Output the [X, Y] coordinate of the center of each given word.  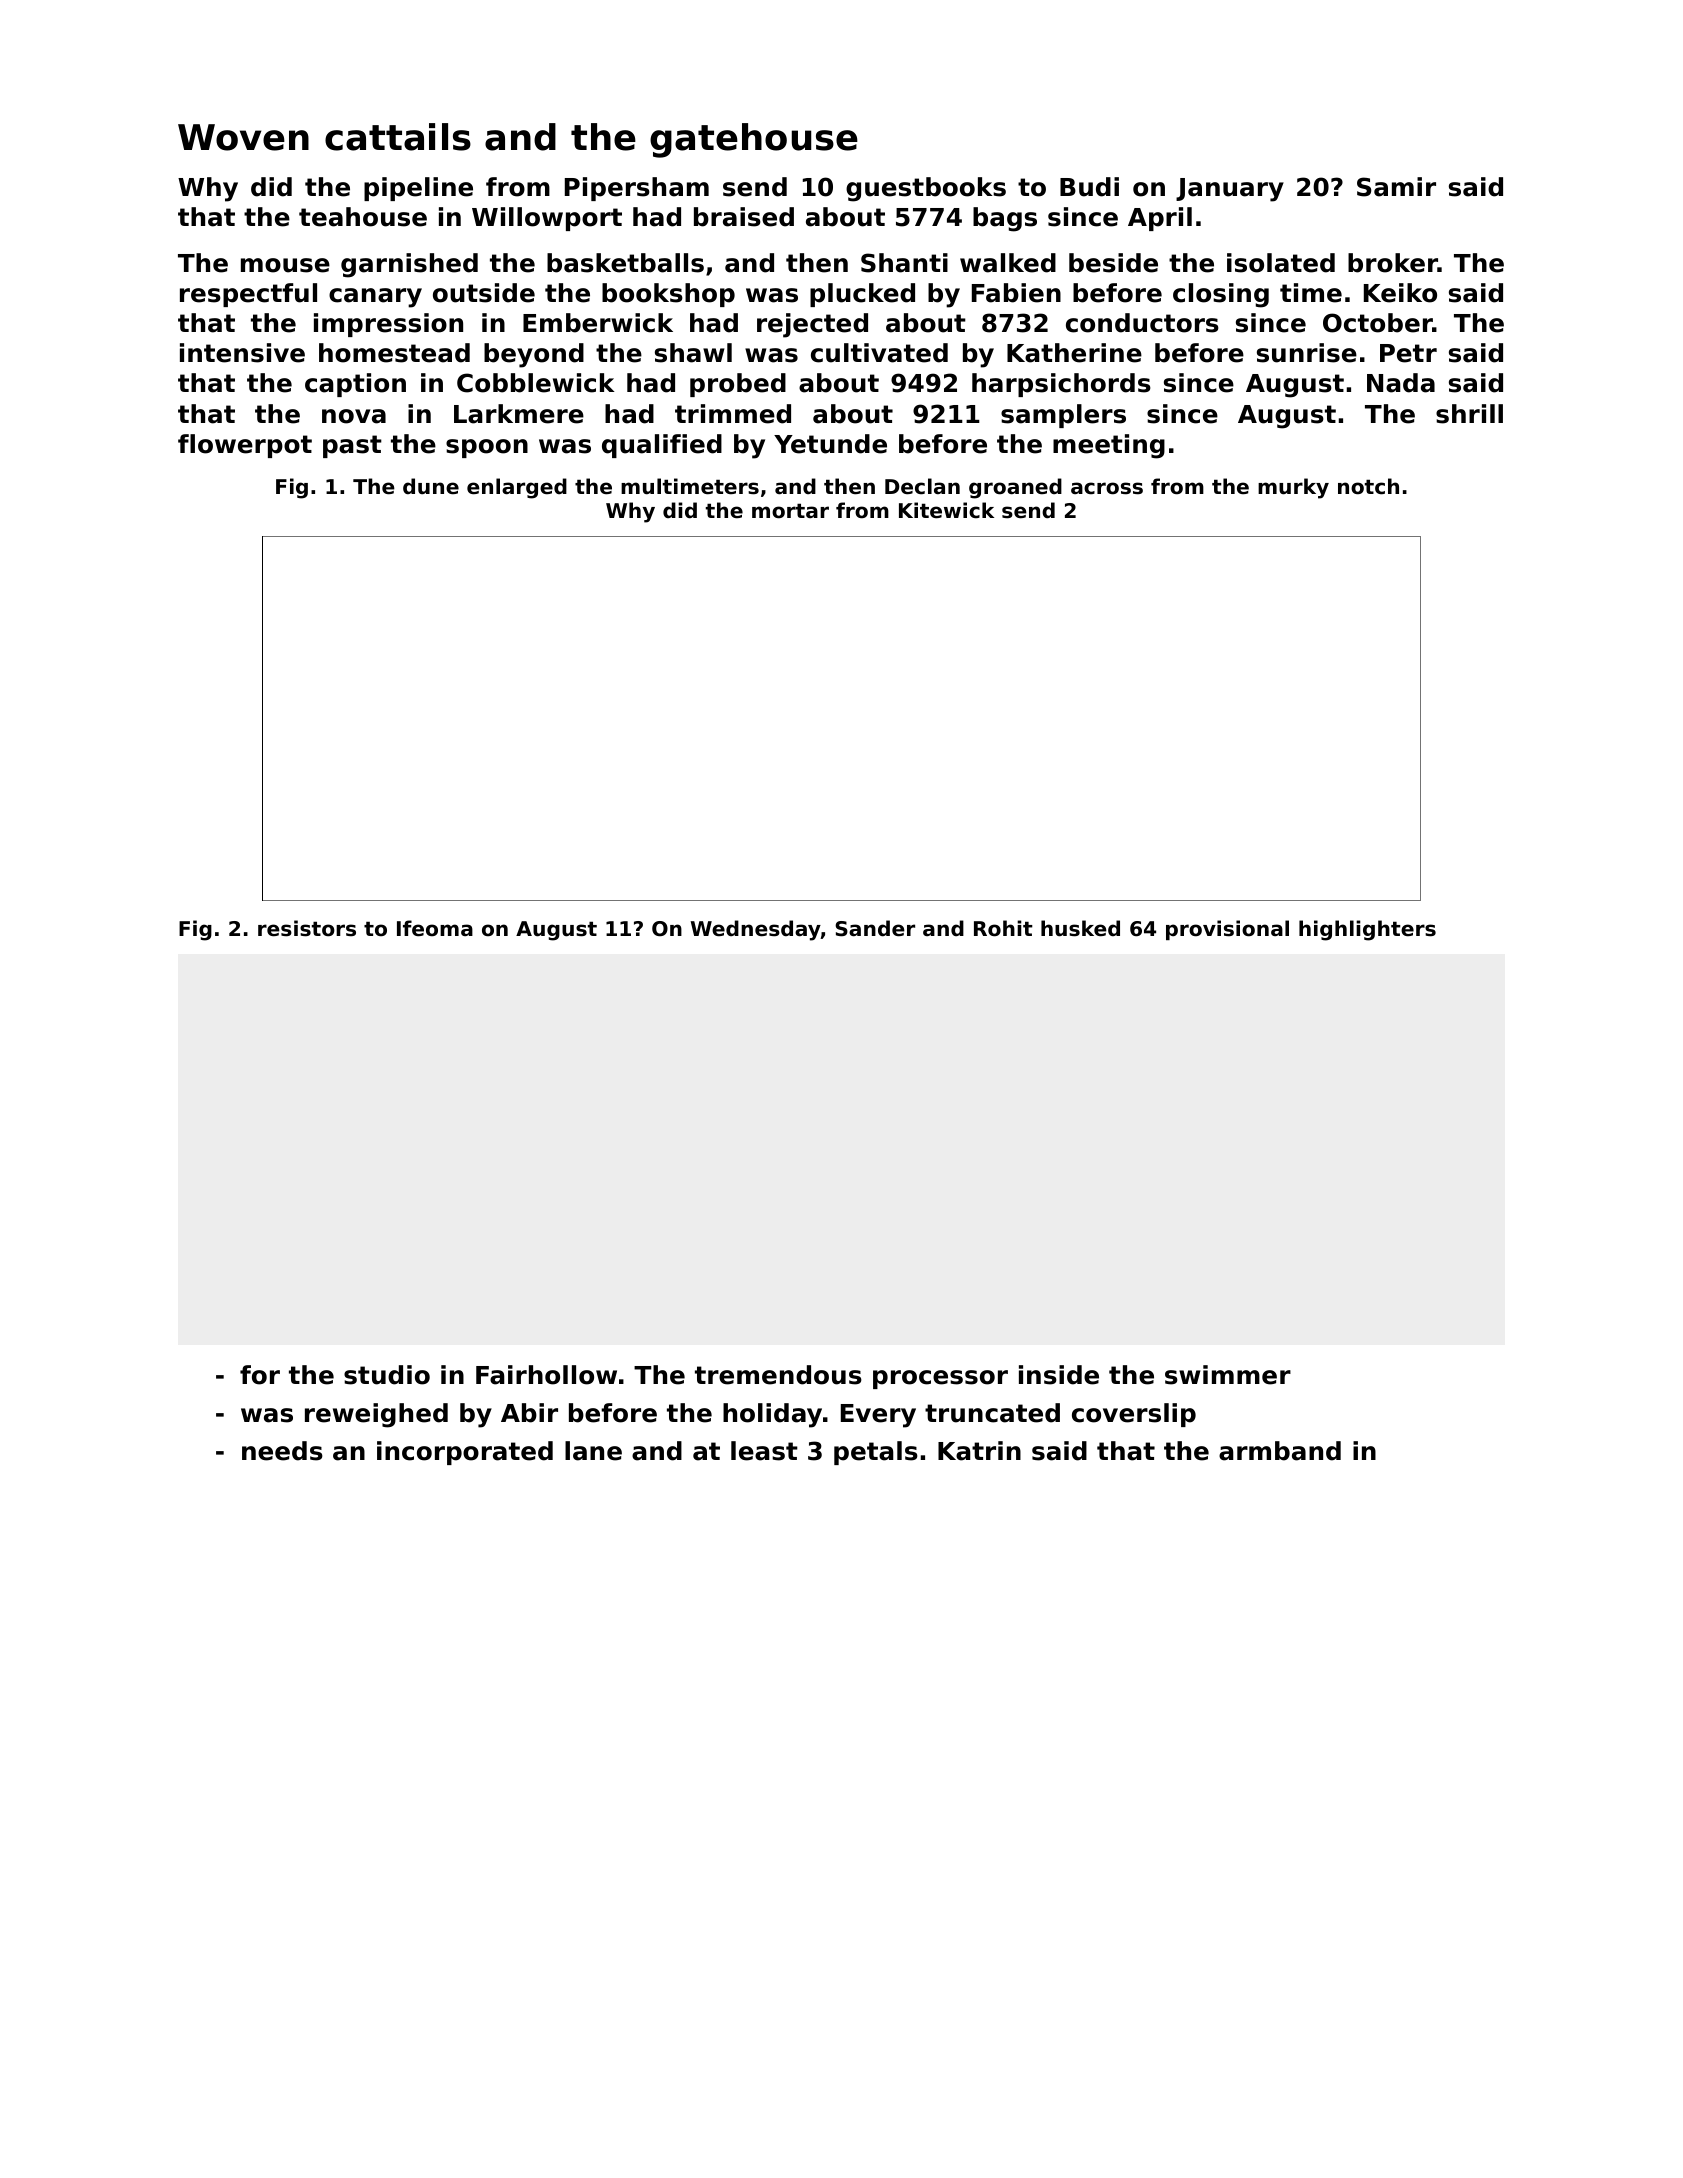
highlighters [1367, 930]
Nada [1401, 383]
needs [282, 1451]
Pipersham [637, 189]
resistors [307, 928]
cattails [398, 137]
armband [1280, 1451]
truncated [992, 1413]
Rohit [1003, 928]
